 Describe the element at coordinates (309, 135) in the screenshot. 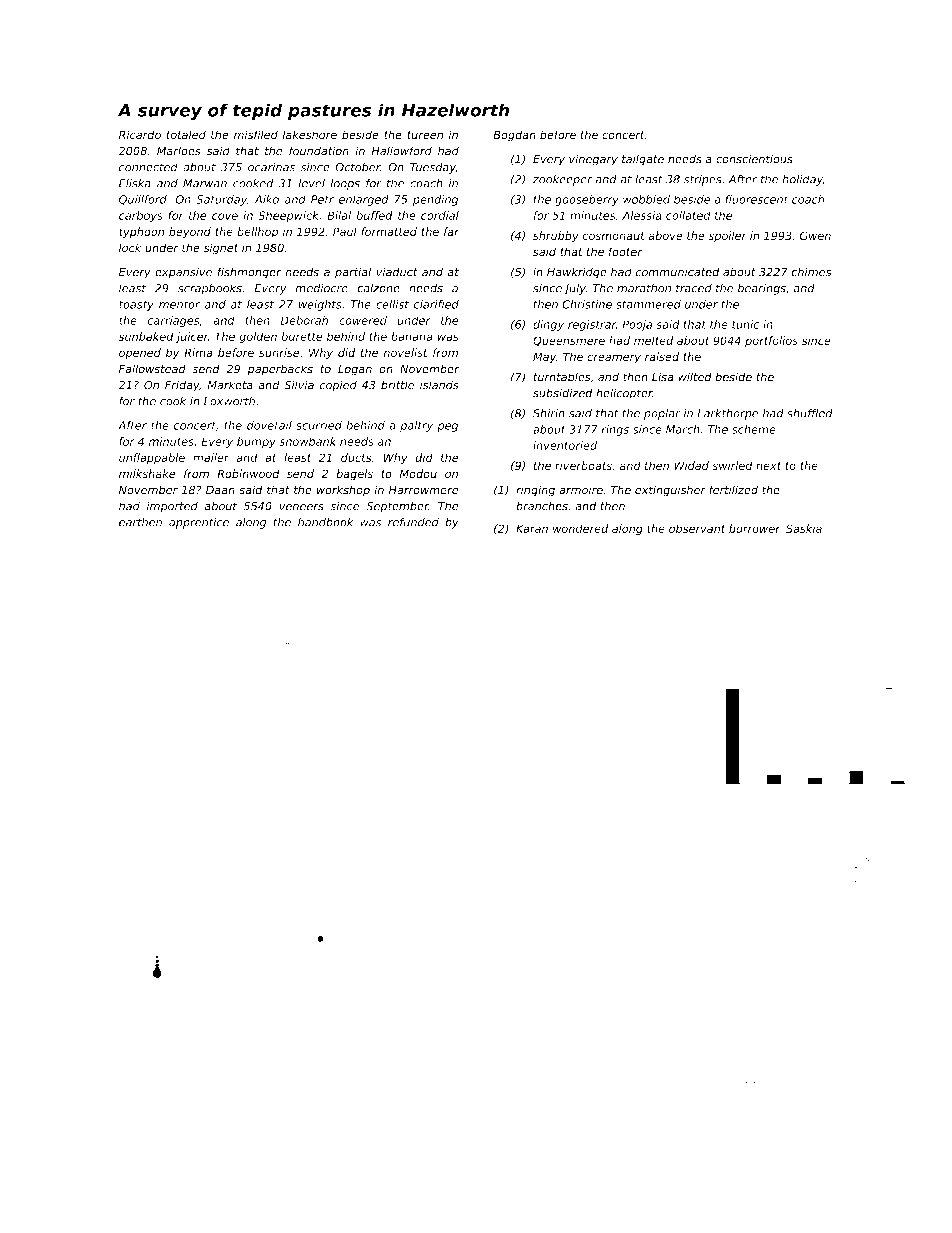

I see `lakeshore` at that location.
